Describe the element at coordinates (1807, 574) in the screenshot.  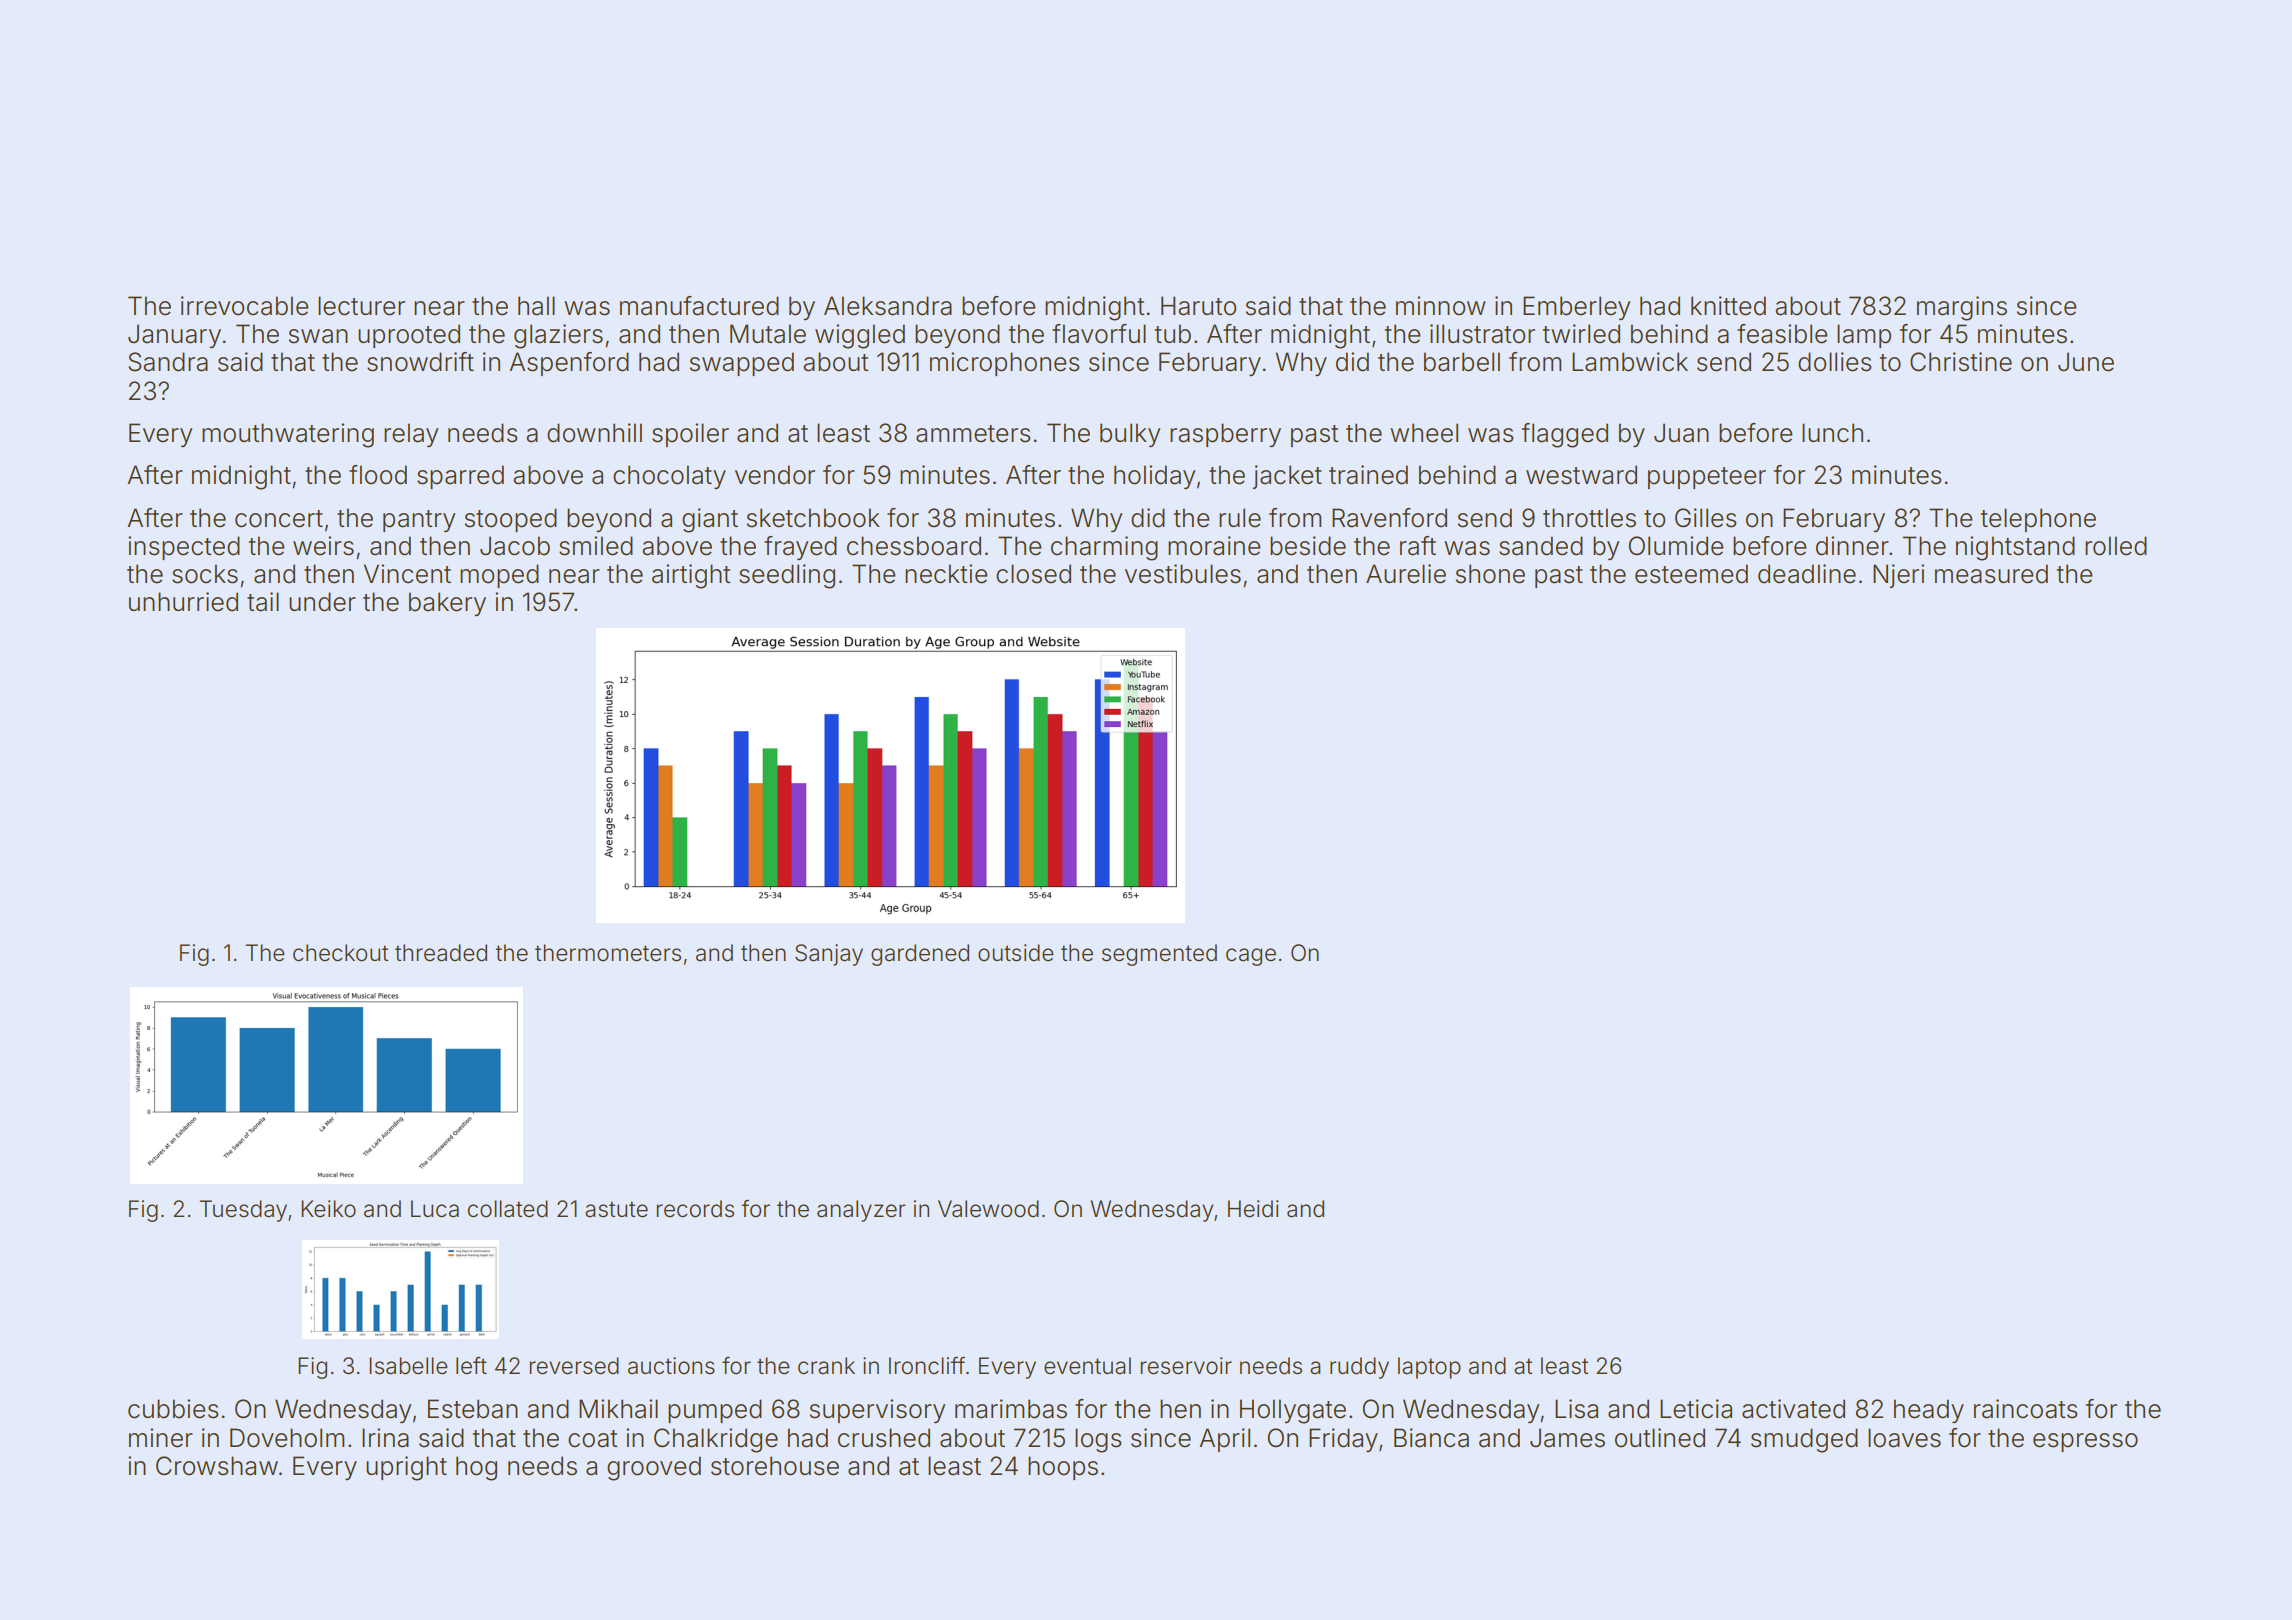
I see `deadline` at that location.
